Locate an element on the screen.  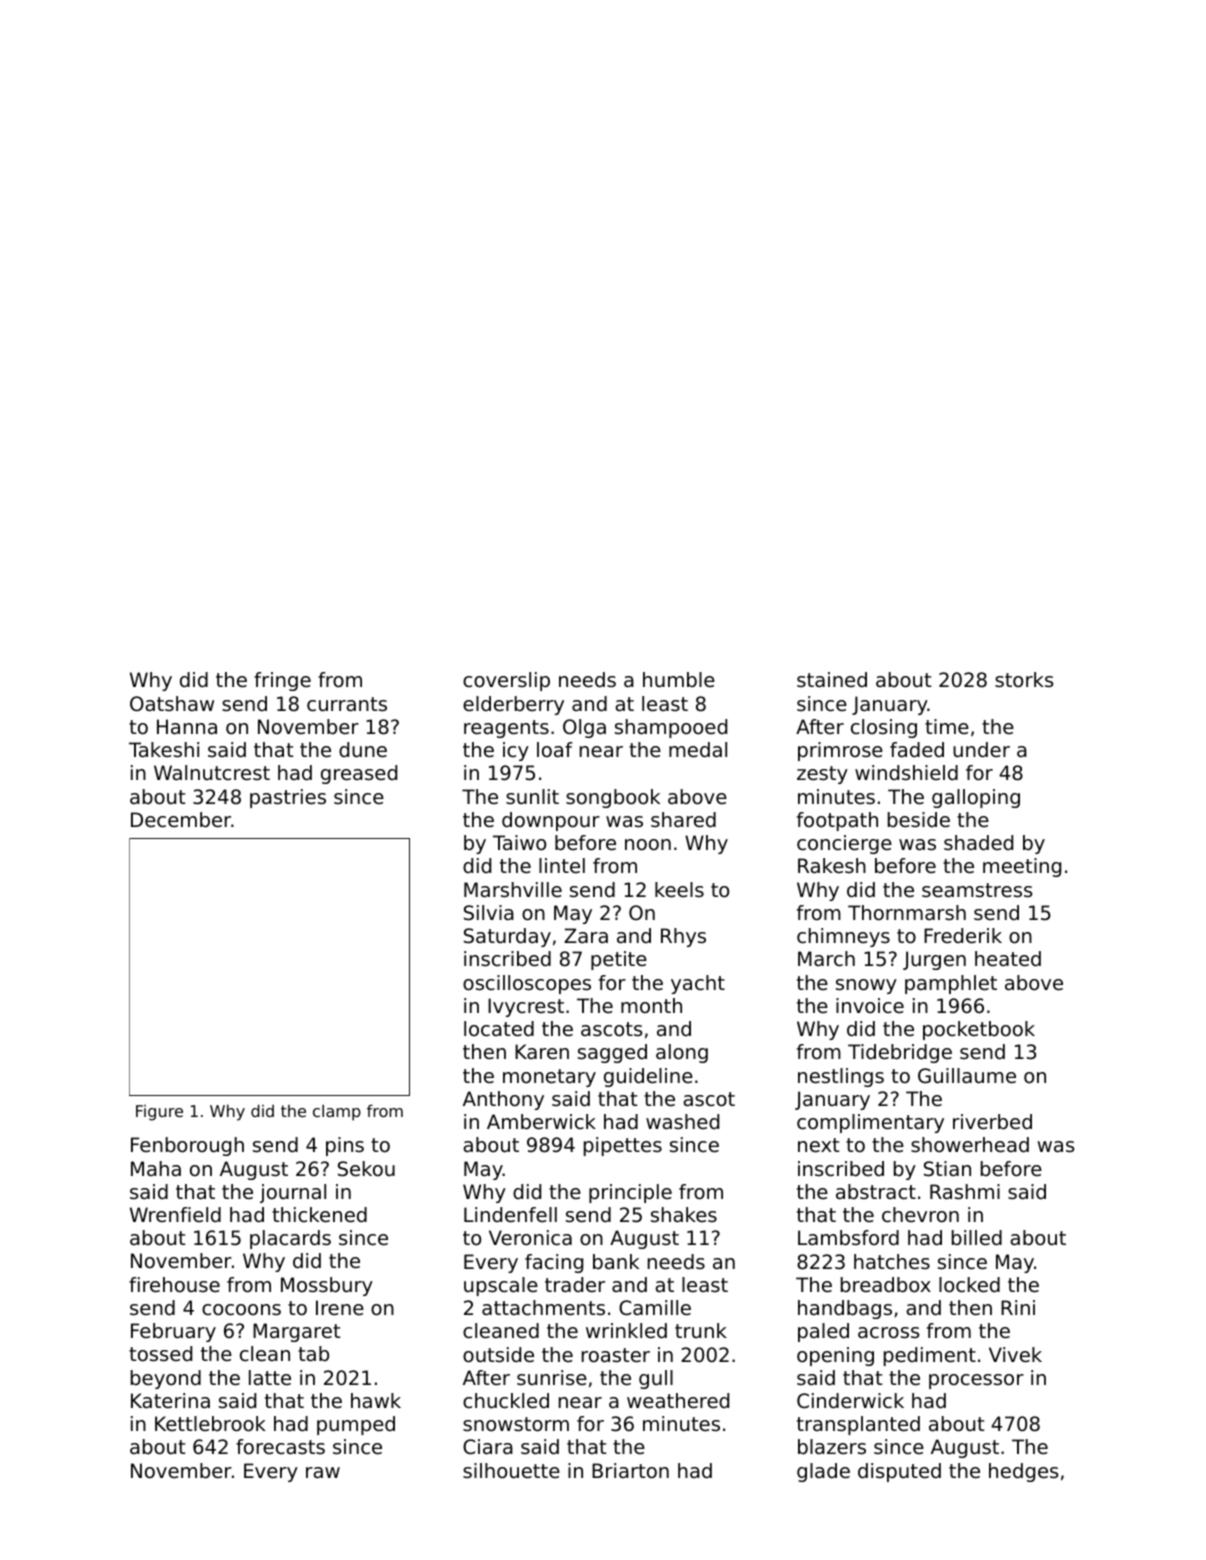
shakes is located at coordinates (684, 1215).
